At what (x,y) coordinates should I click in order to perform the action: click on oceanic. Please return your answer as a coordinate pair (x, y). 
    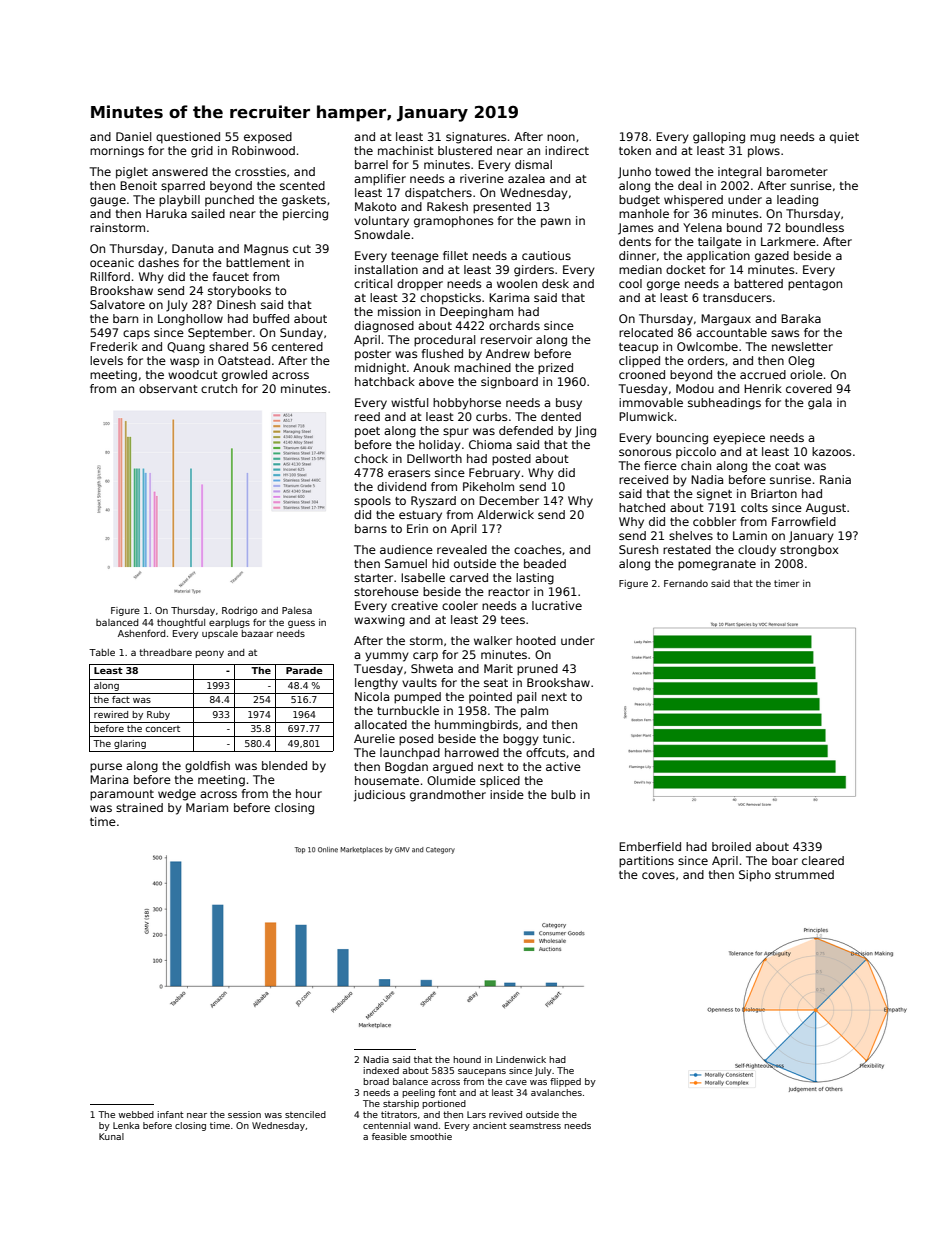
    Looking at the image, I should click on (112, 262).
